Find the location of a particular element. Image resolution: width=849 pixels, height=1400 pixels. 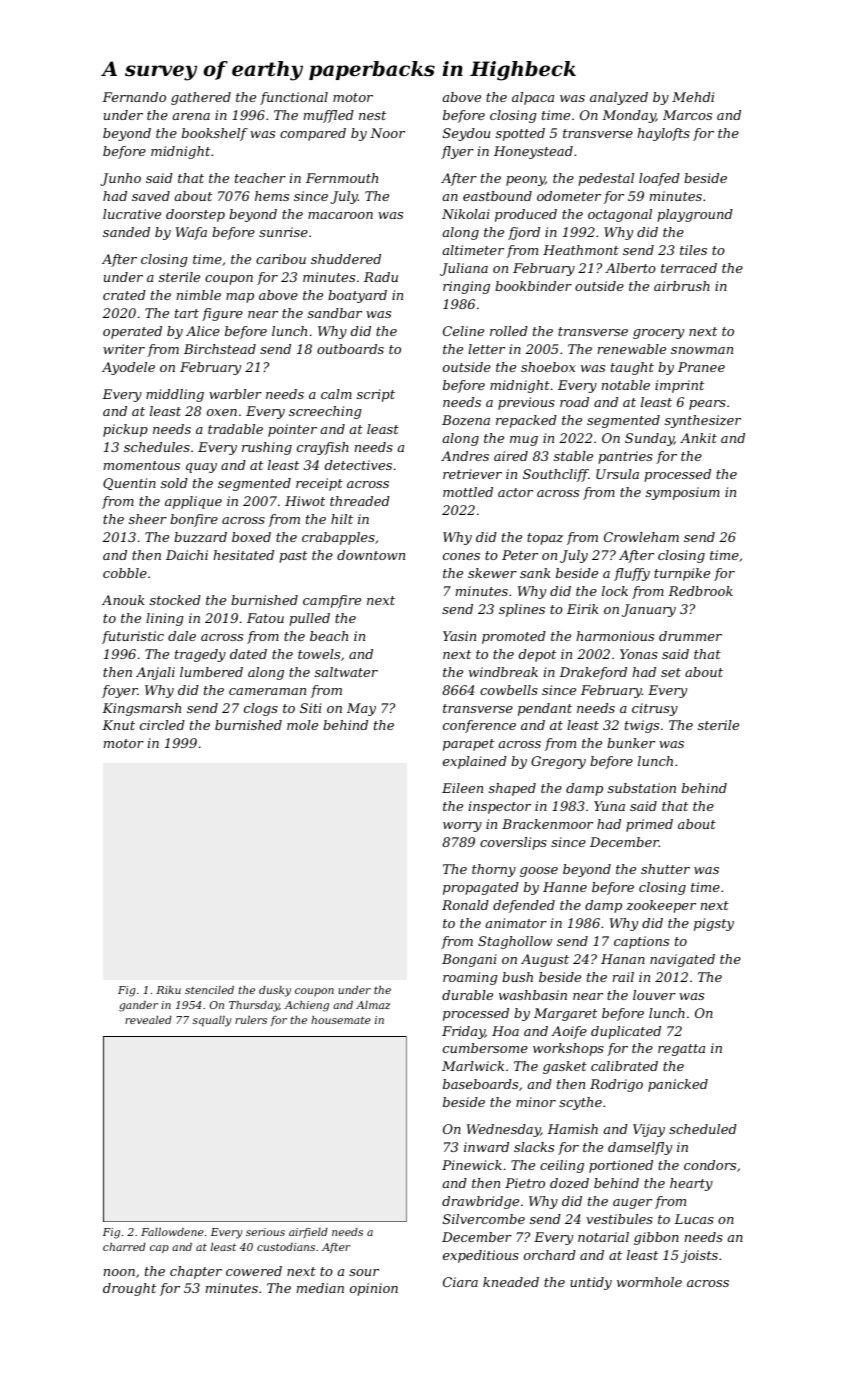

Eileen is located at coordinates (462, 788).
